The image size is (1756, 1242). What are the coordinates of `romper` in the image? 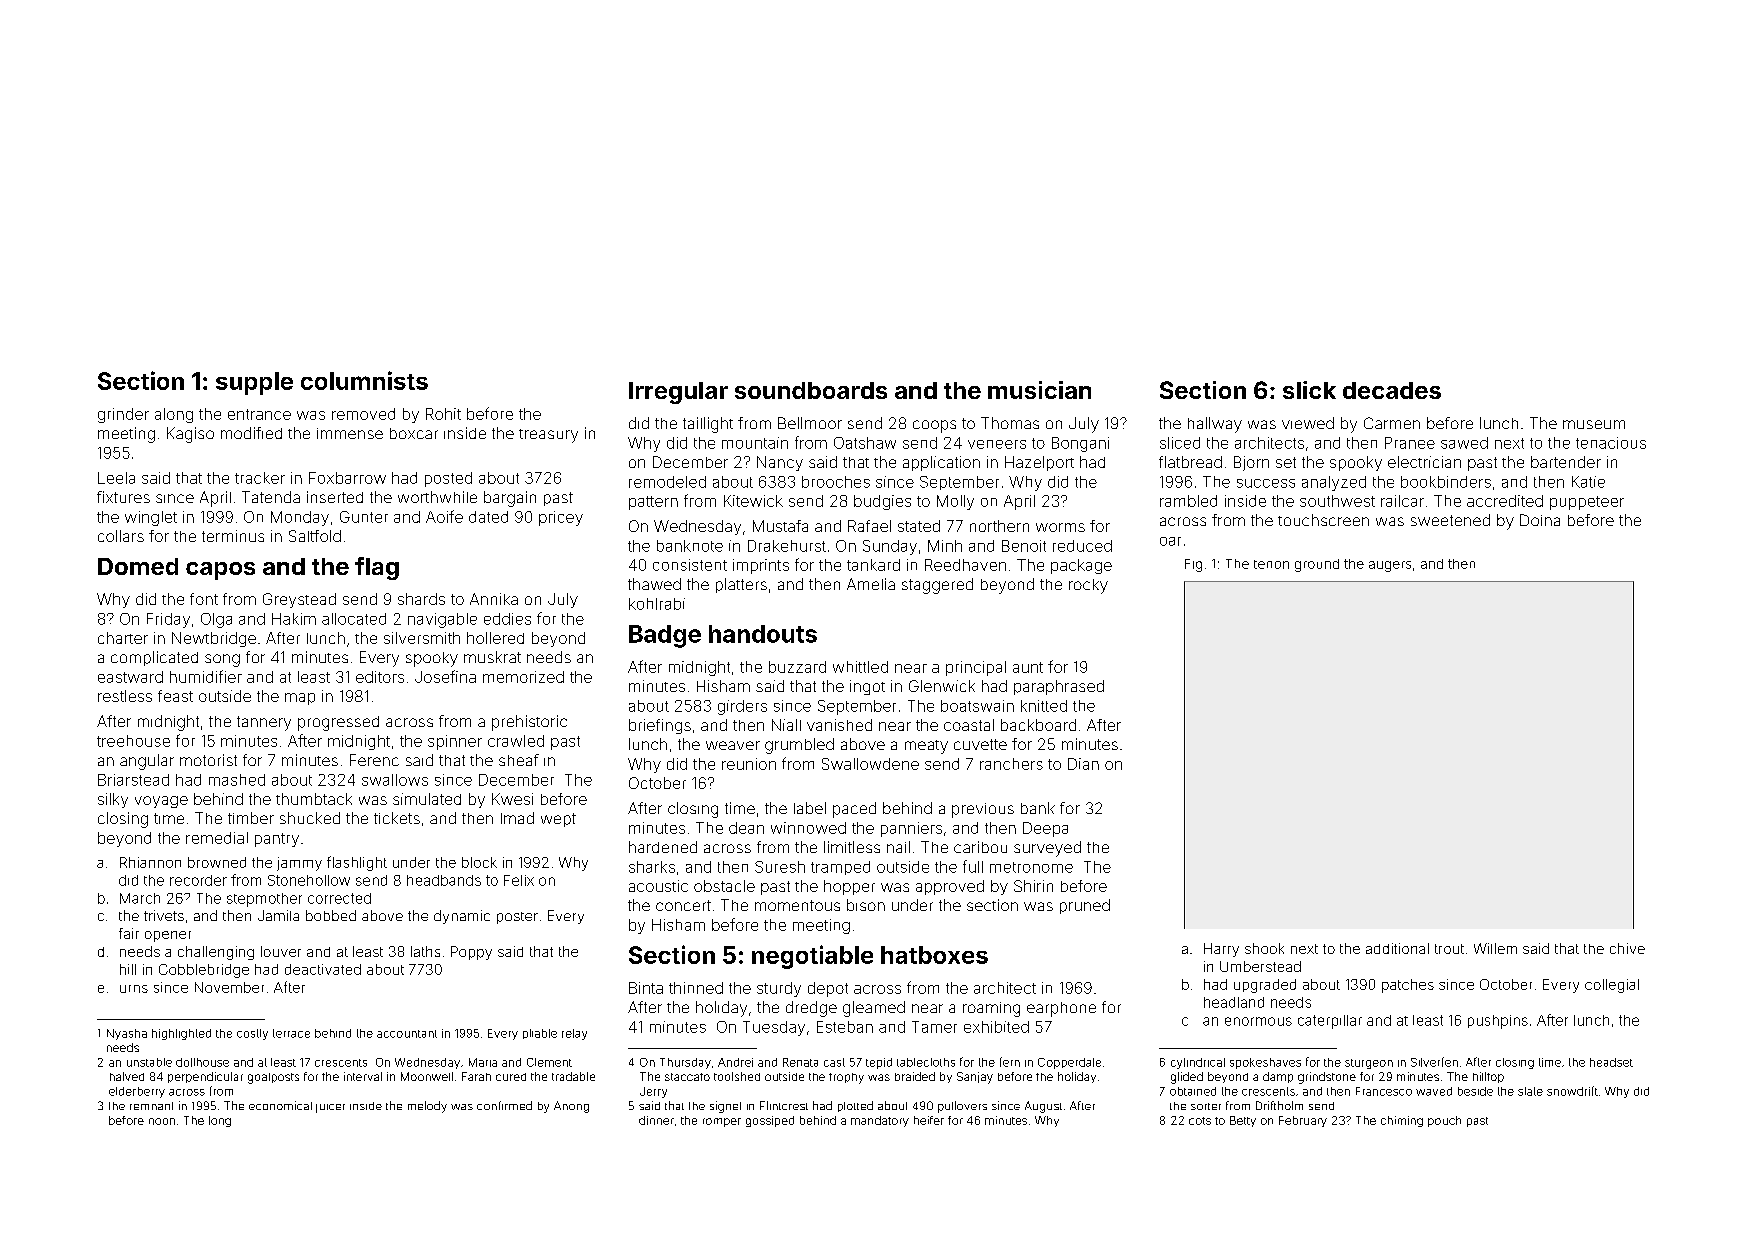 It's located at (722, 1122).
